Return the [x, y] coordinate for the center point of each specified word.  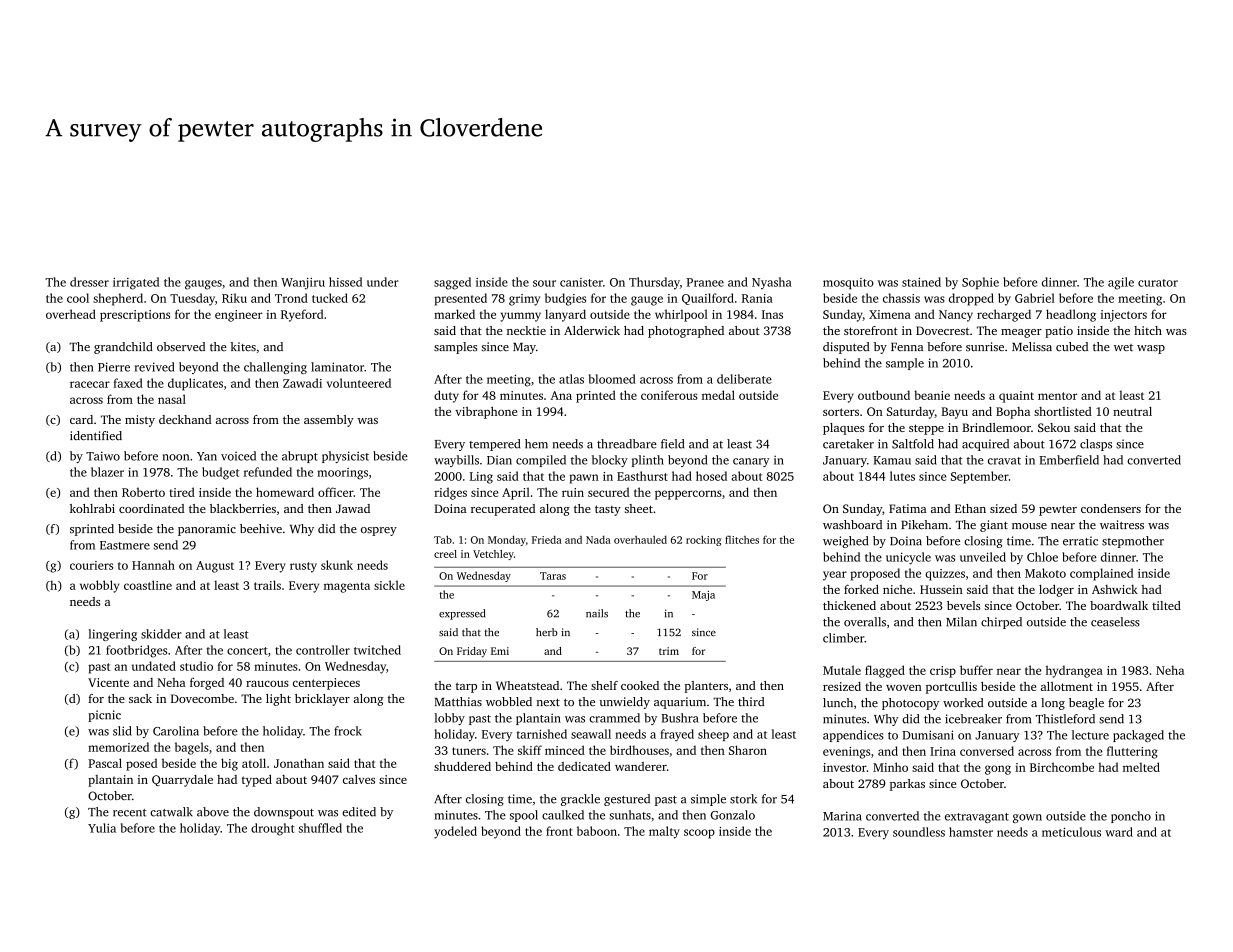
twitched [377, 650]
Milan [961, 622]
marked [454, 314]
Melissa [1032, 346]
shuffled [320, 828]
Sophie [980, 283]
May [524, 348]
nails [597, 613]
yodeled [455, 832]
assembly [329, 421]
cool [78, 298]
